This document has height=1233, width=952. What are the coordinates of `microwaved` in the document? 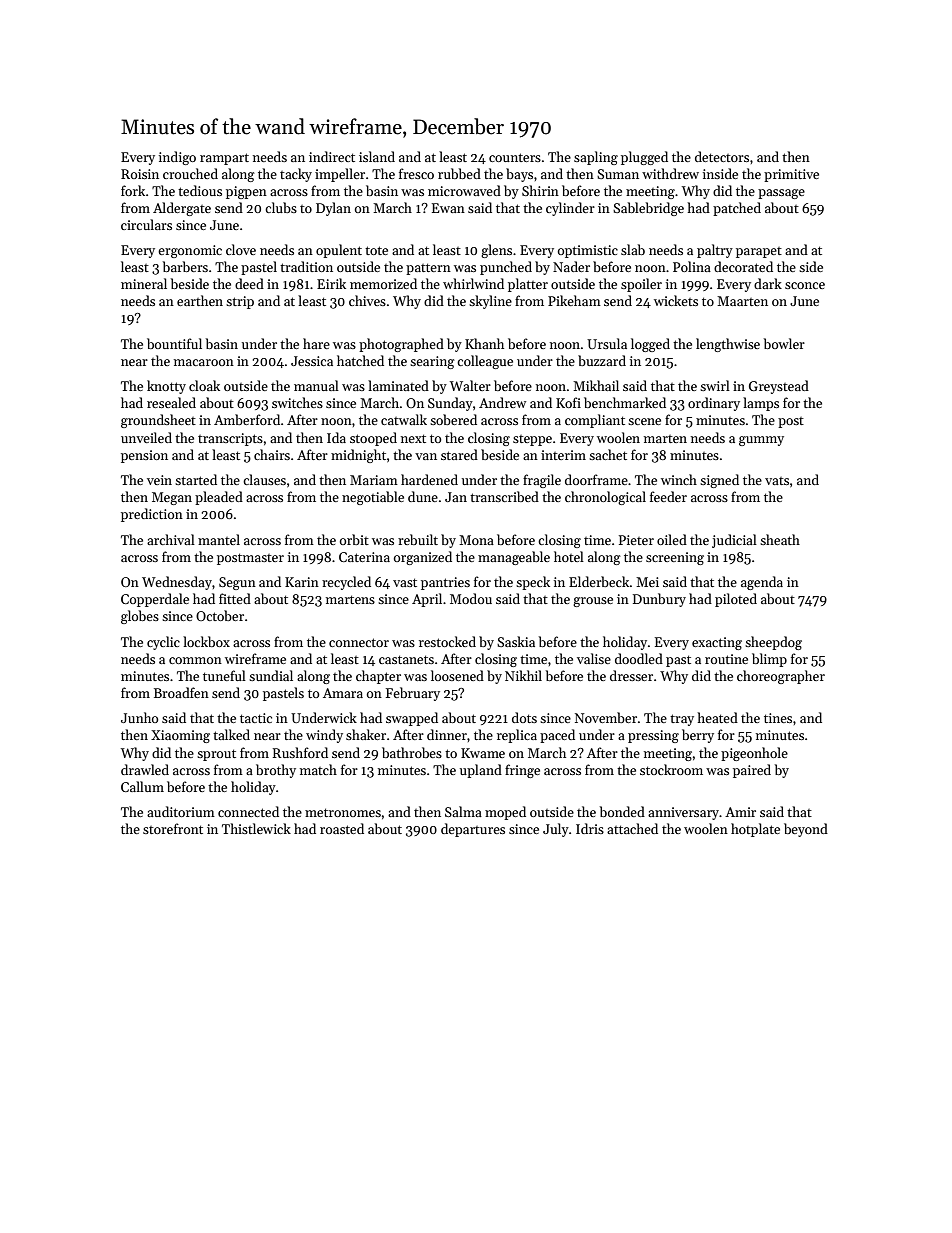 It's located at (464, 190).
